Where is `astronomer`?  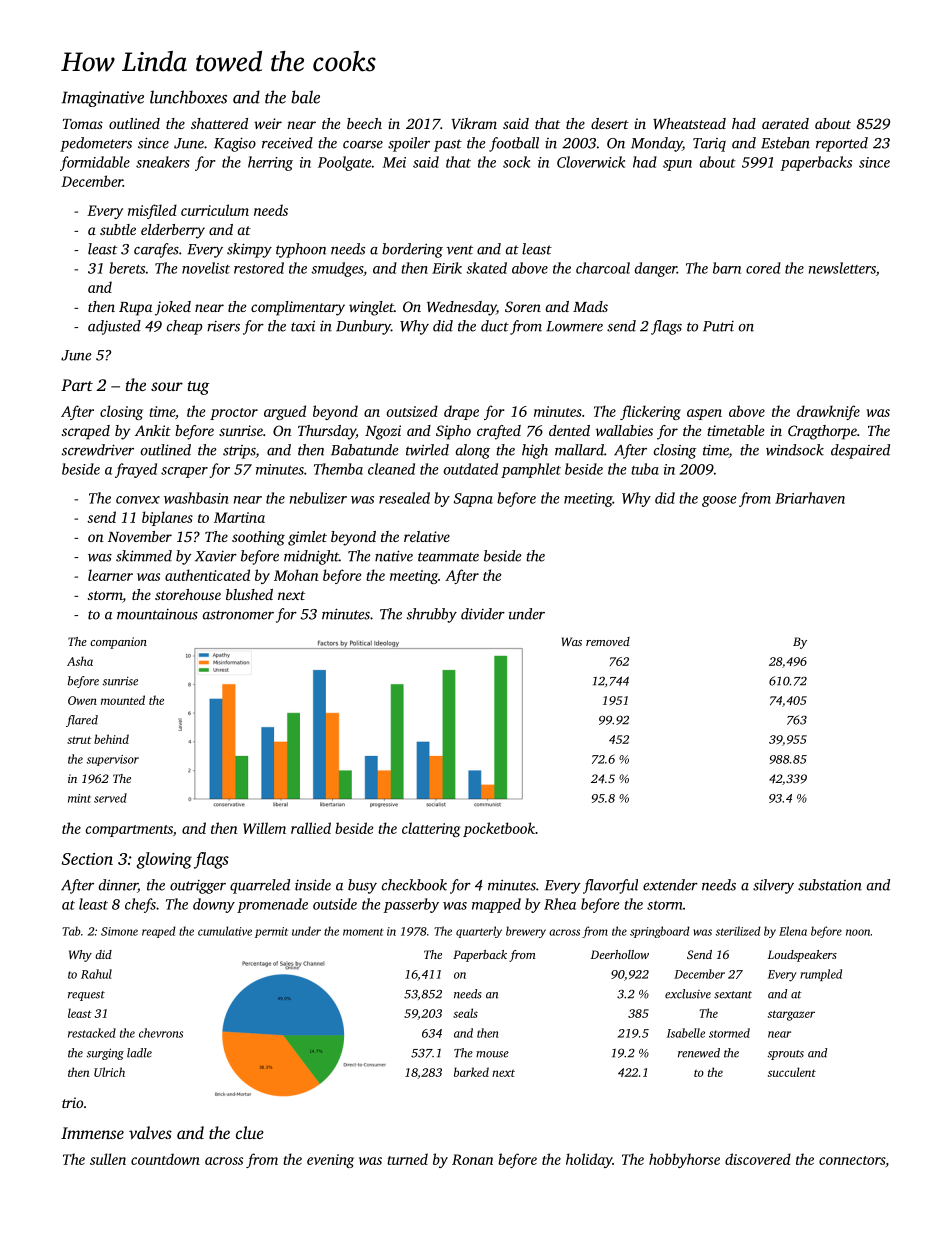 astronomer is located at coordinates (238, 615).
